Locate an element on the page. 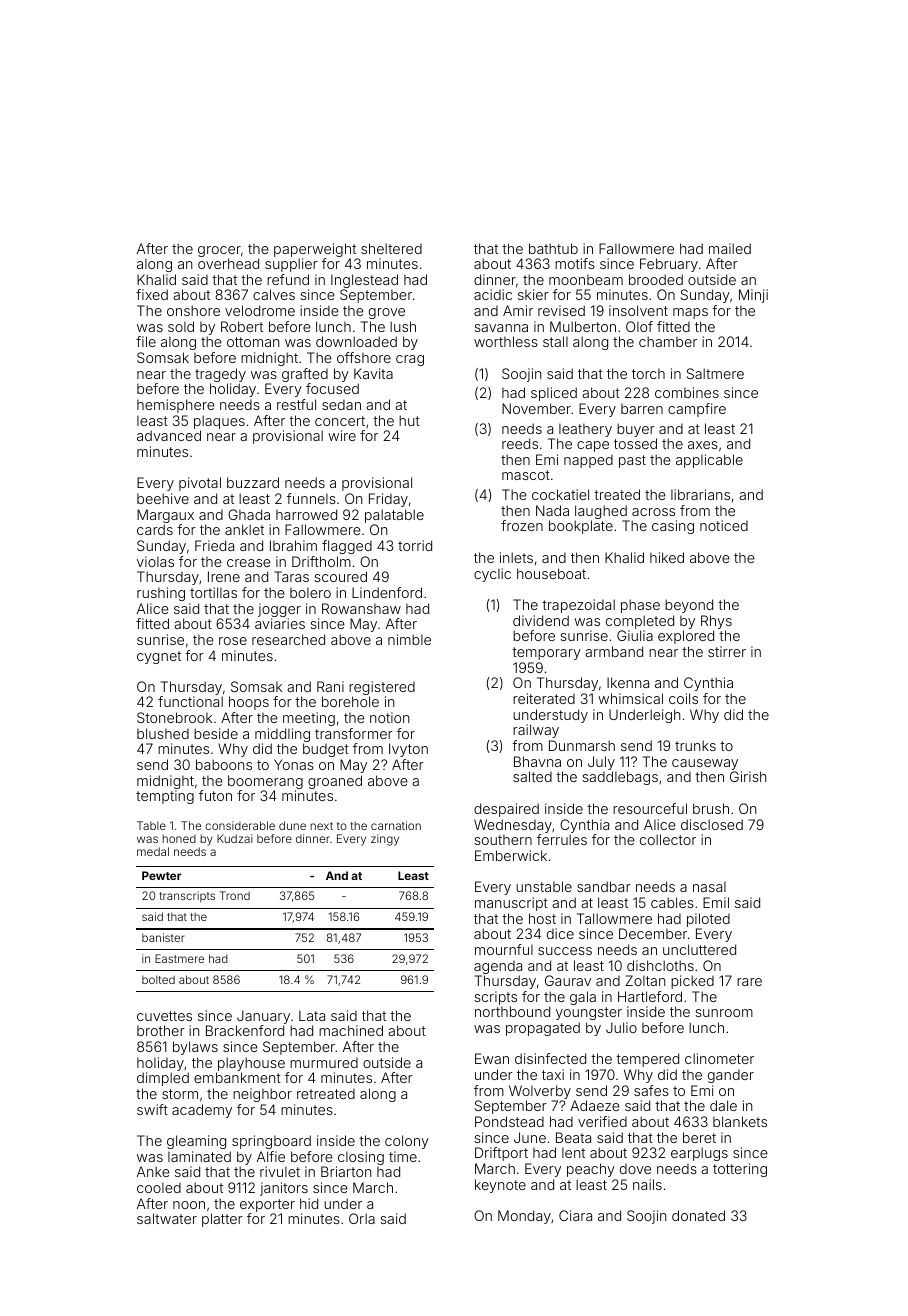  baboons is located at coordinates (224, 764).
